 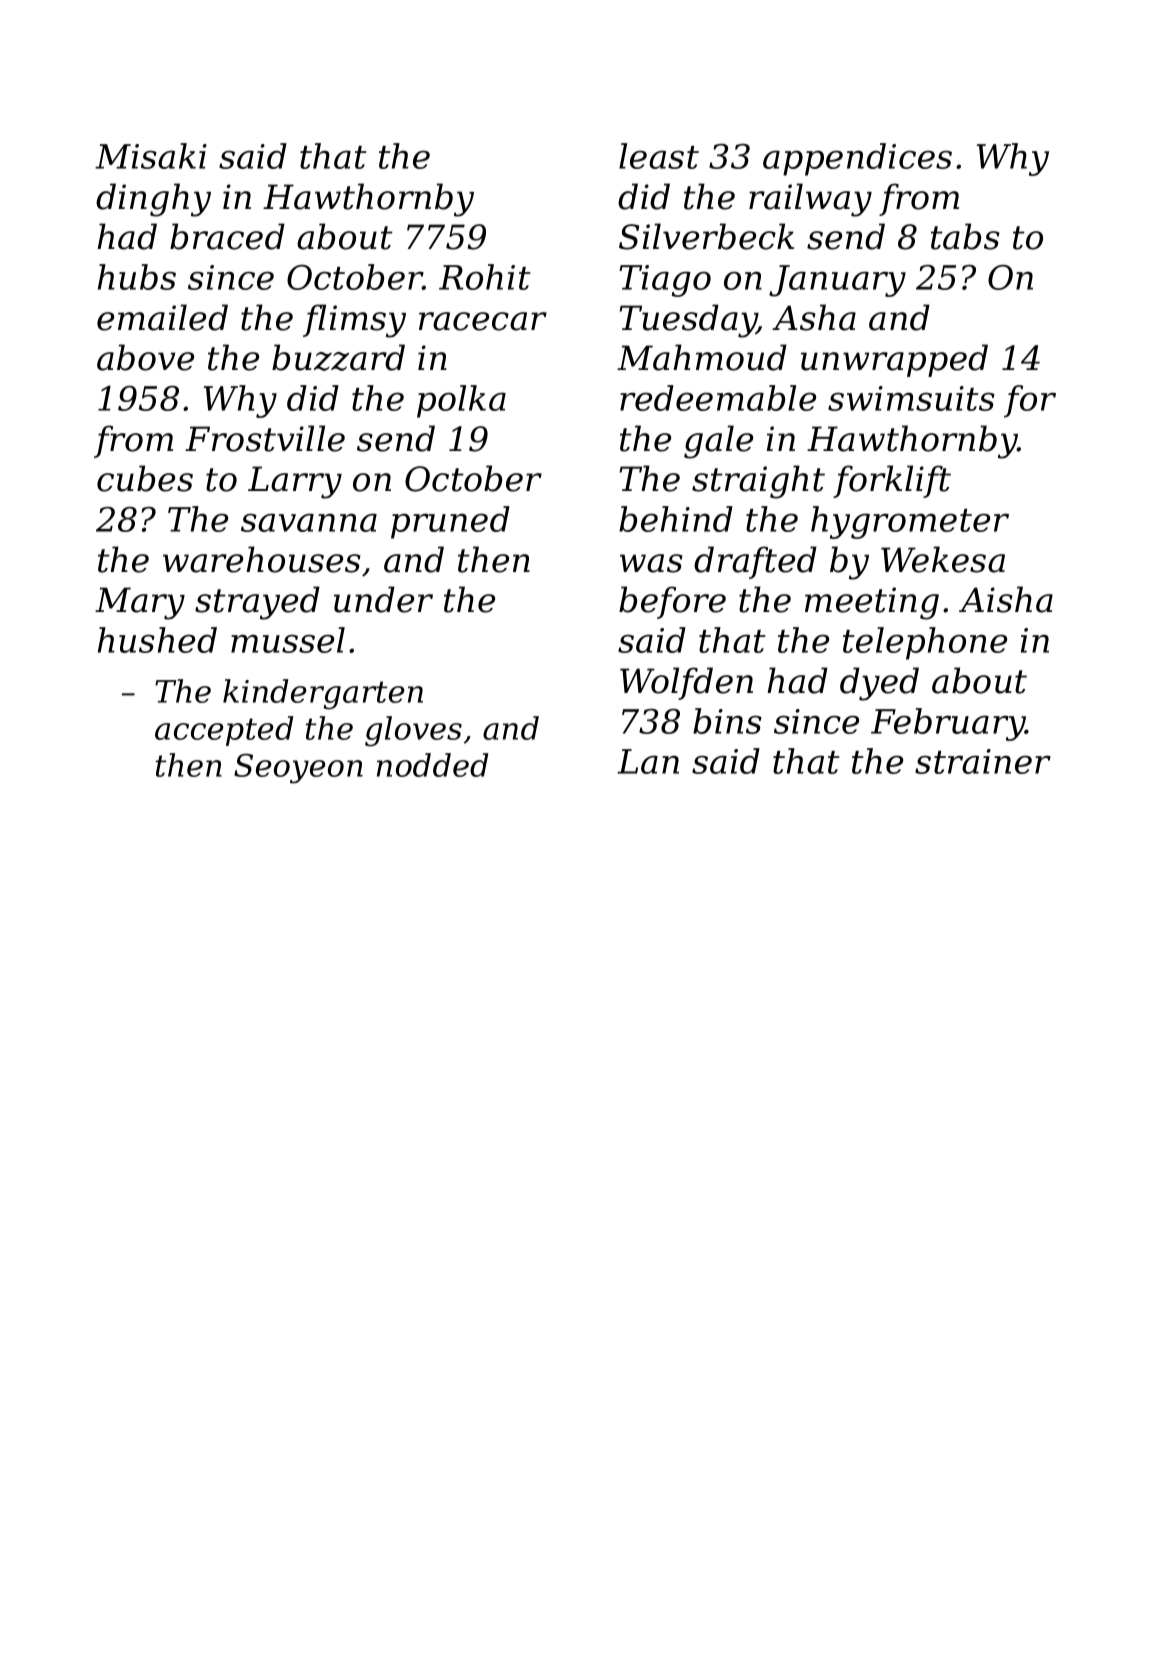 I want to click on Frostville, so click(x=265, y=438).
